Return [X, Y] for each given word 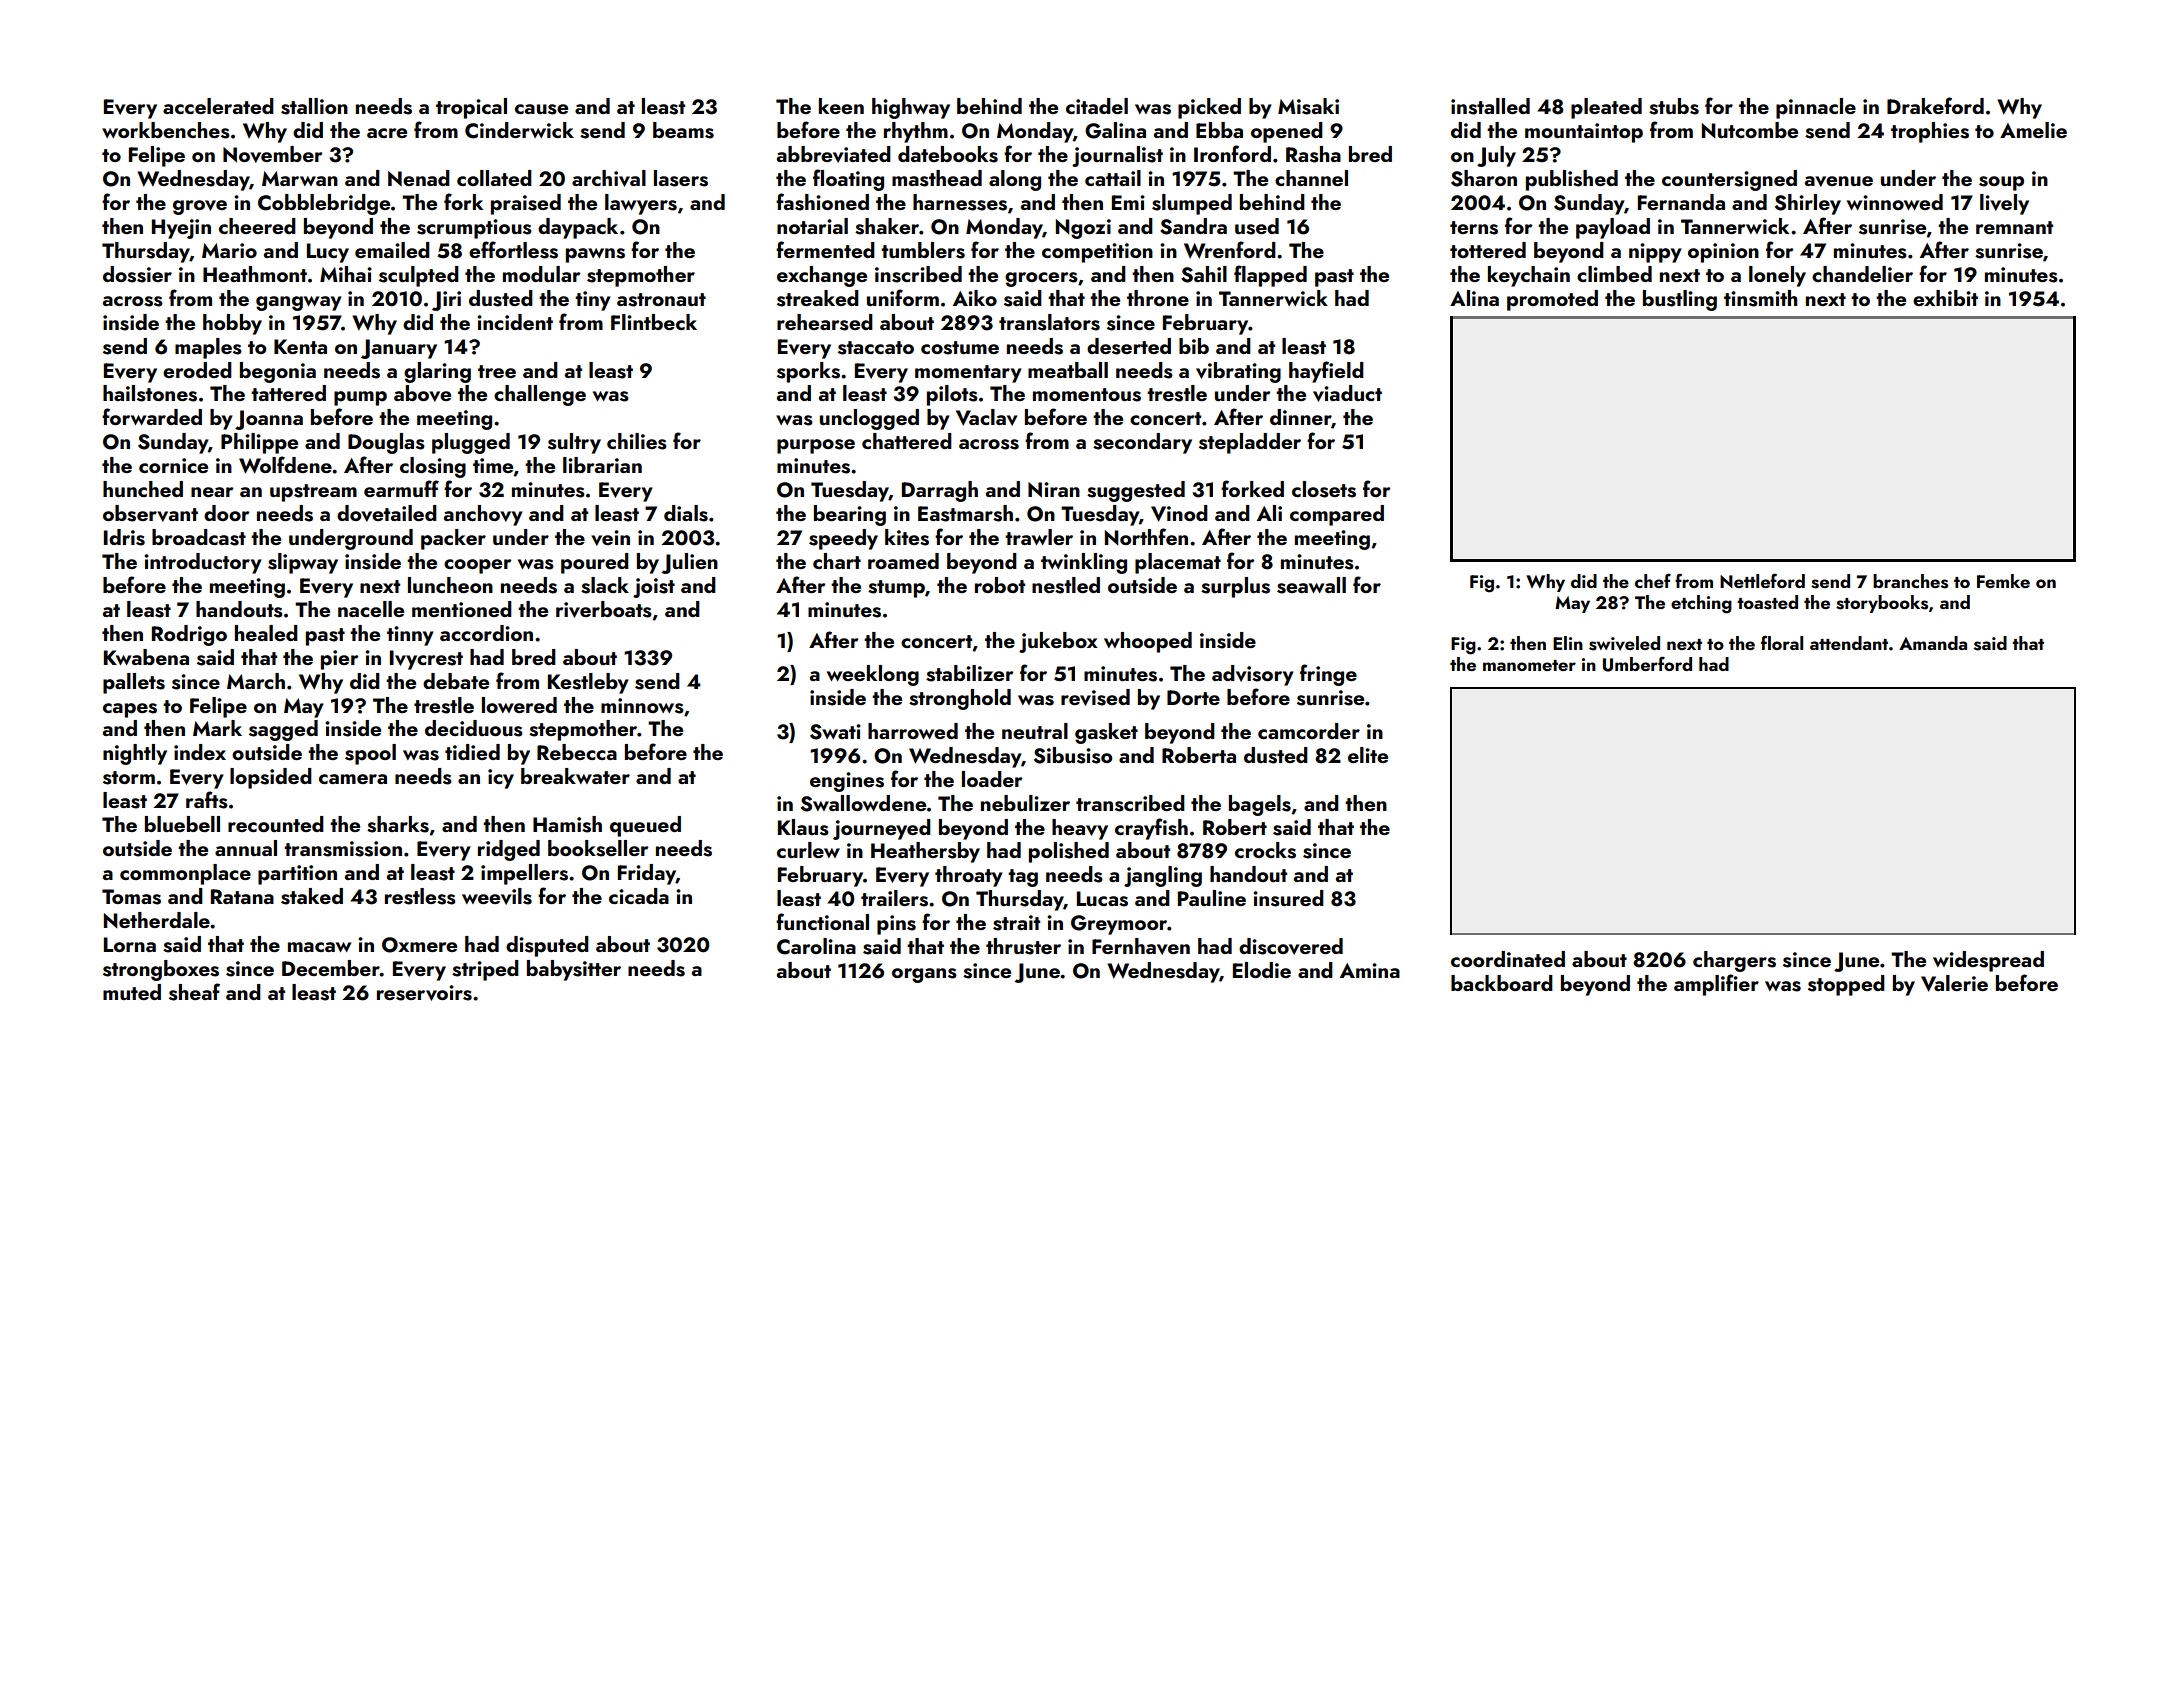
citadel [1097, 106]
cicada [639, 896]
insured [1288, 898]
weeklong [873, 675]
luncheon [450, 585]
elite [1368, 755]
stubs [1674, 106]
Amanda [1933, 643]
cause [541, 109]
